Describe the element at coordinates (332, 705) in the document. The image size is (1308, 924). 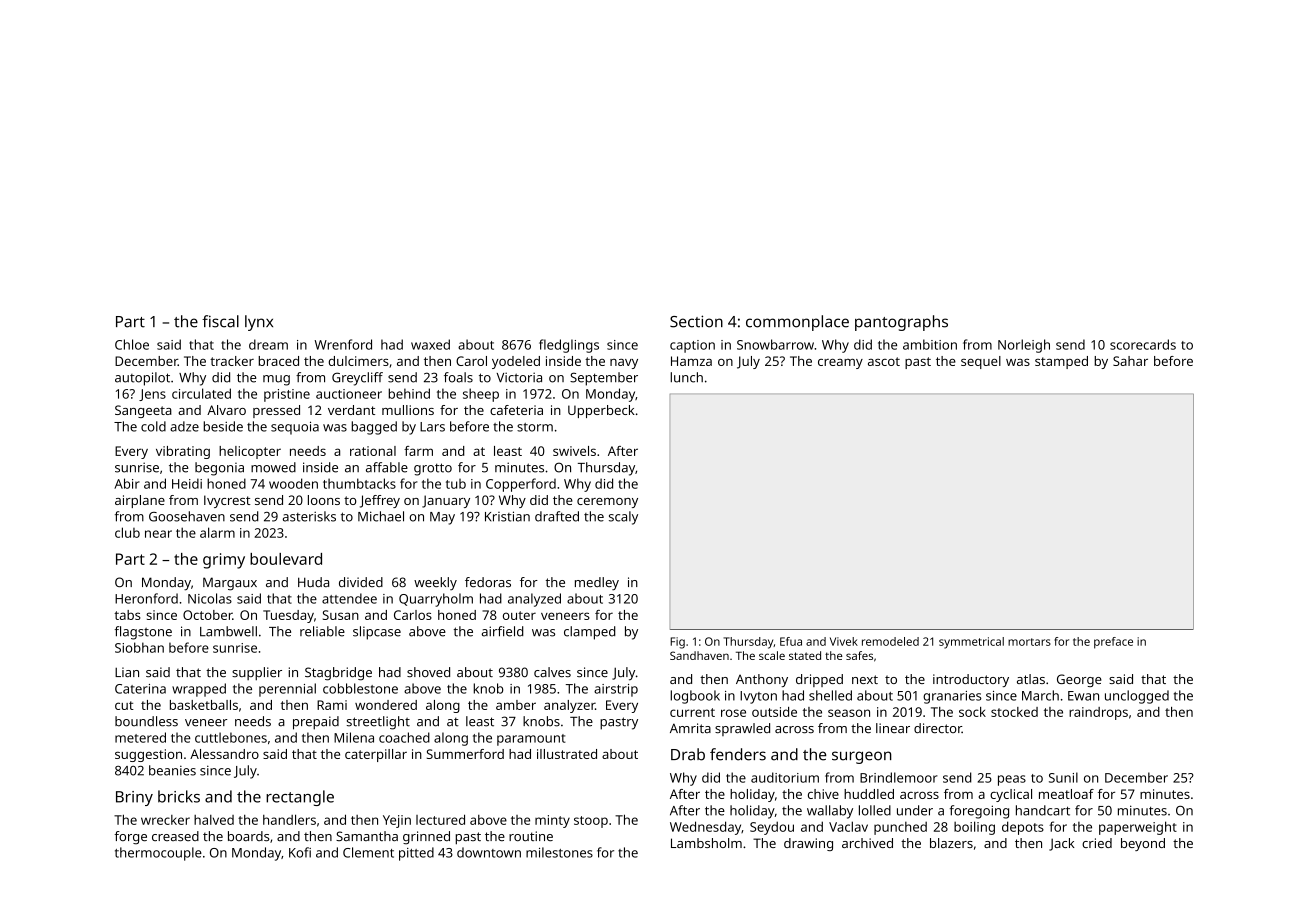
I see `Rami` at that location.
